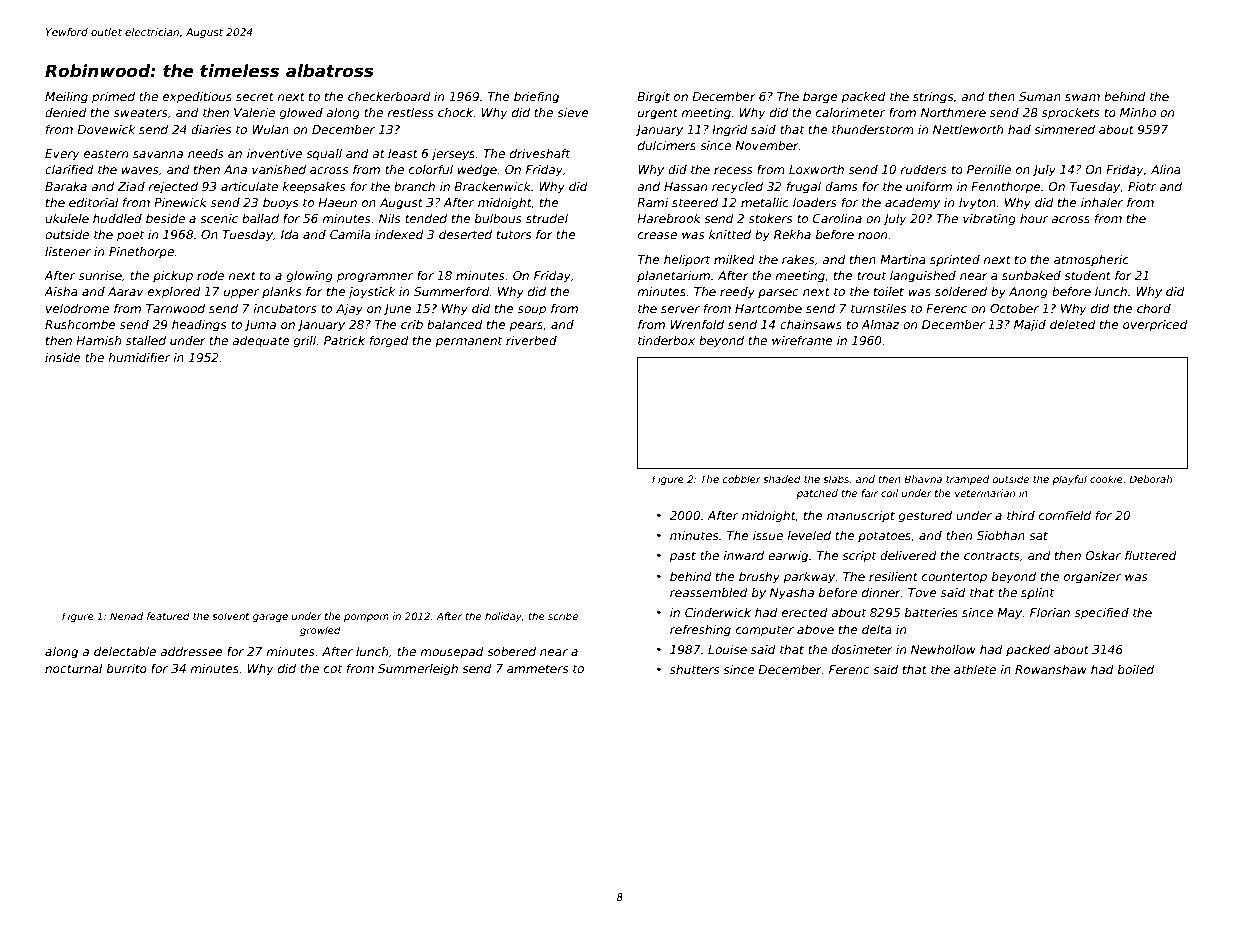 The width and height of the screenshot is (1233, 952). I want to click on cobbler, so click(742, 479).
